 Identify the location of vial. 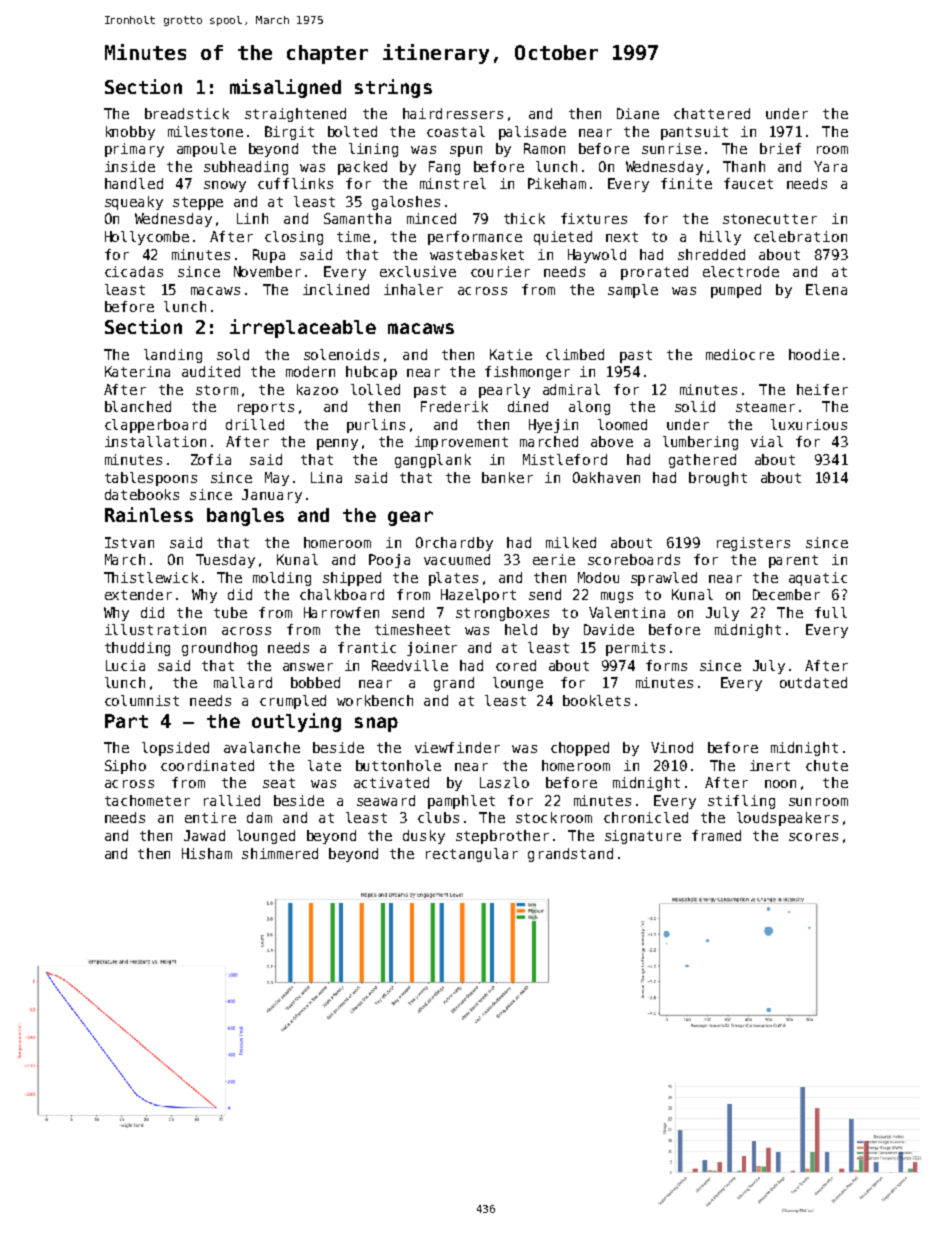
(767, 441).
